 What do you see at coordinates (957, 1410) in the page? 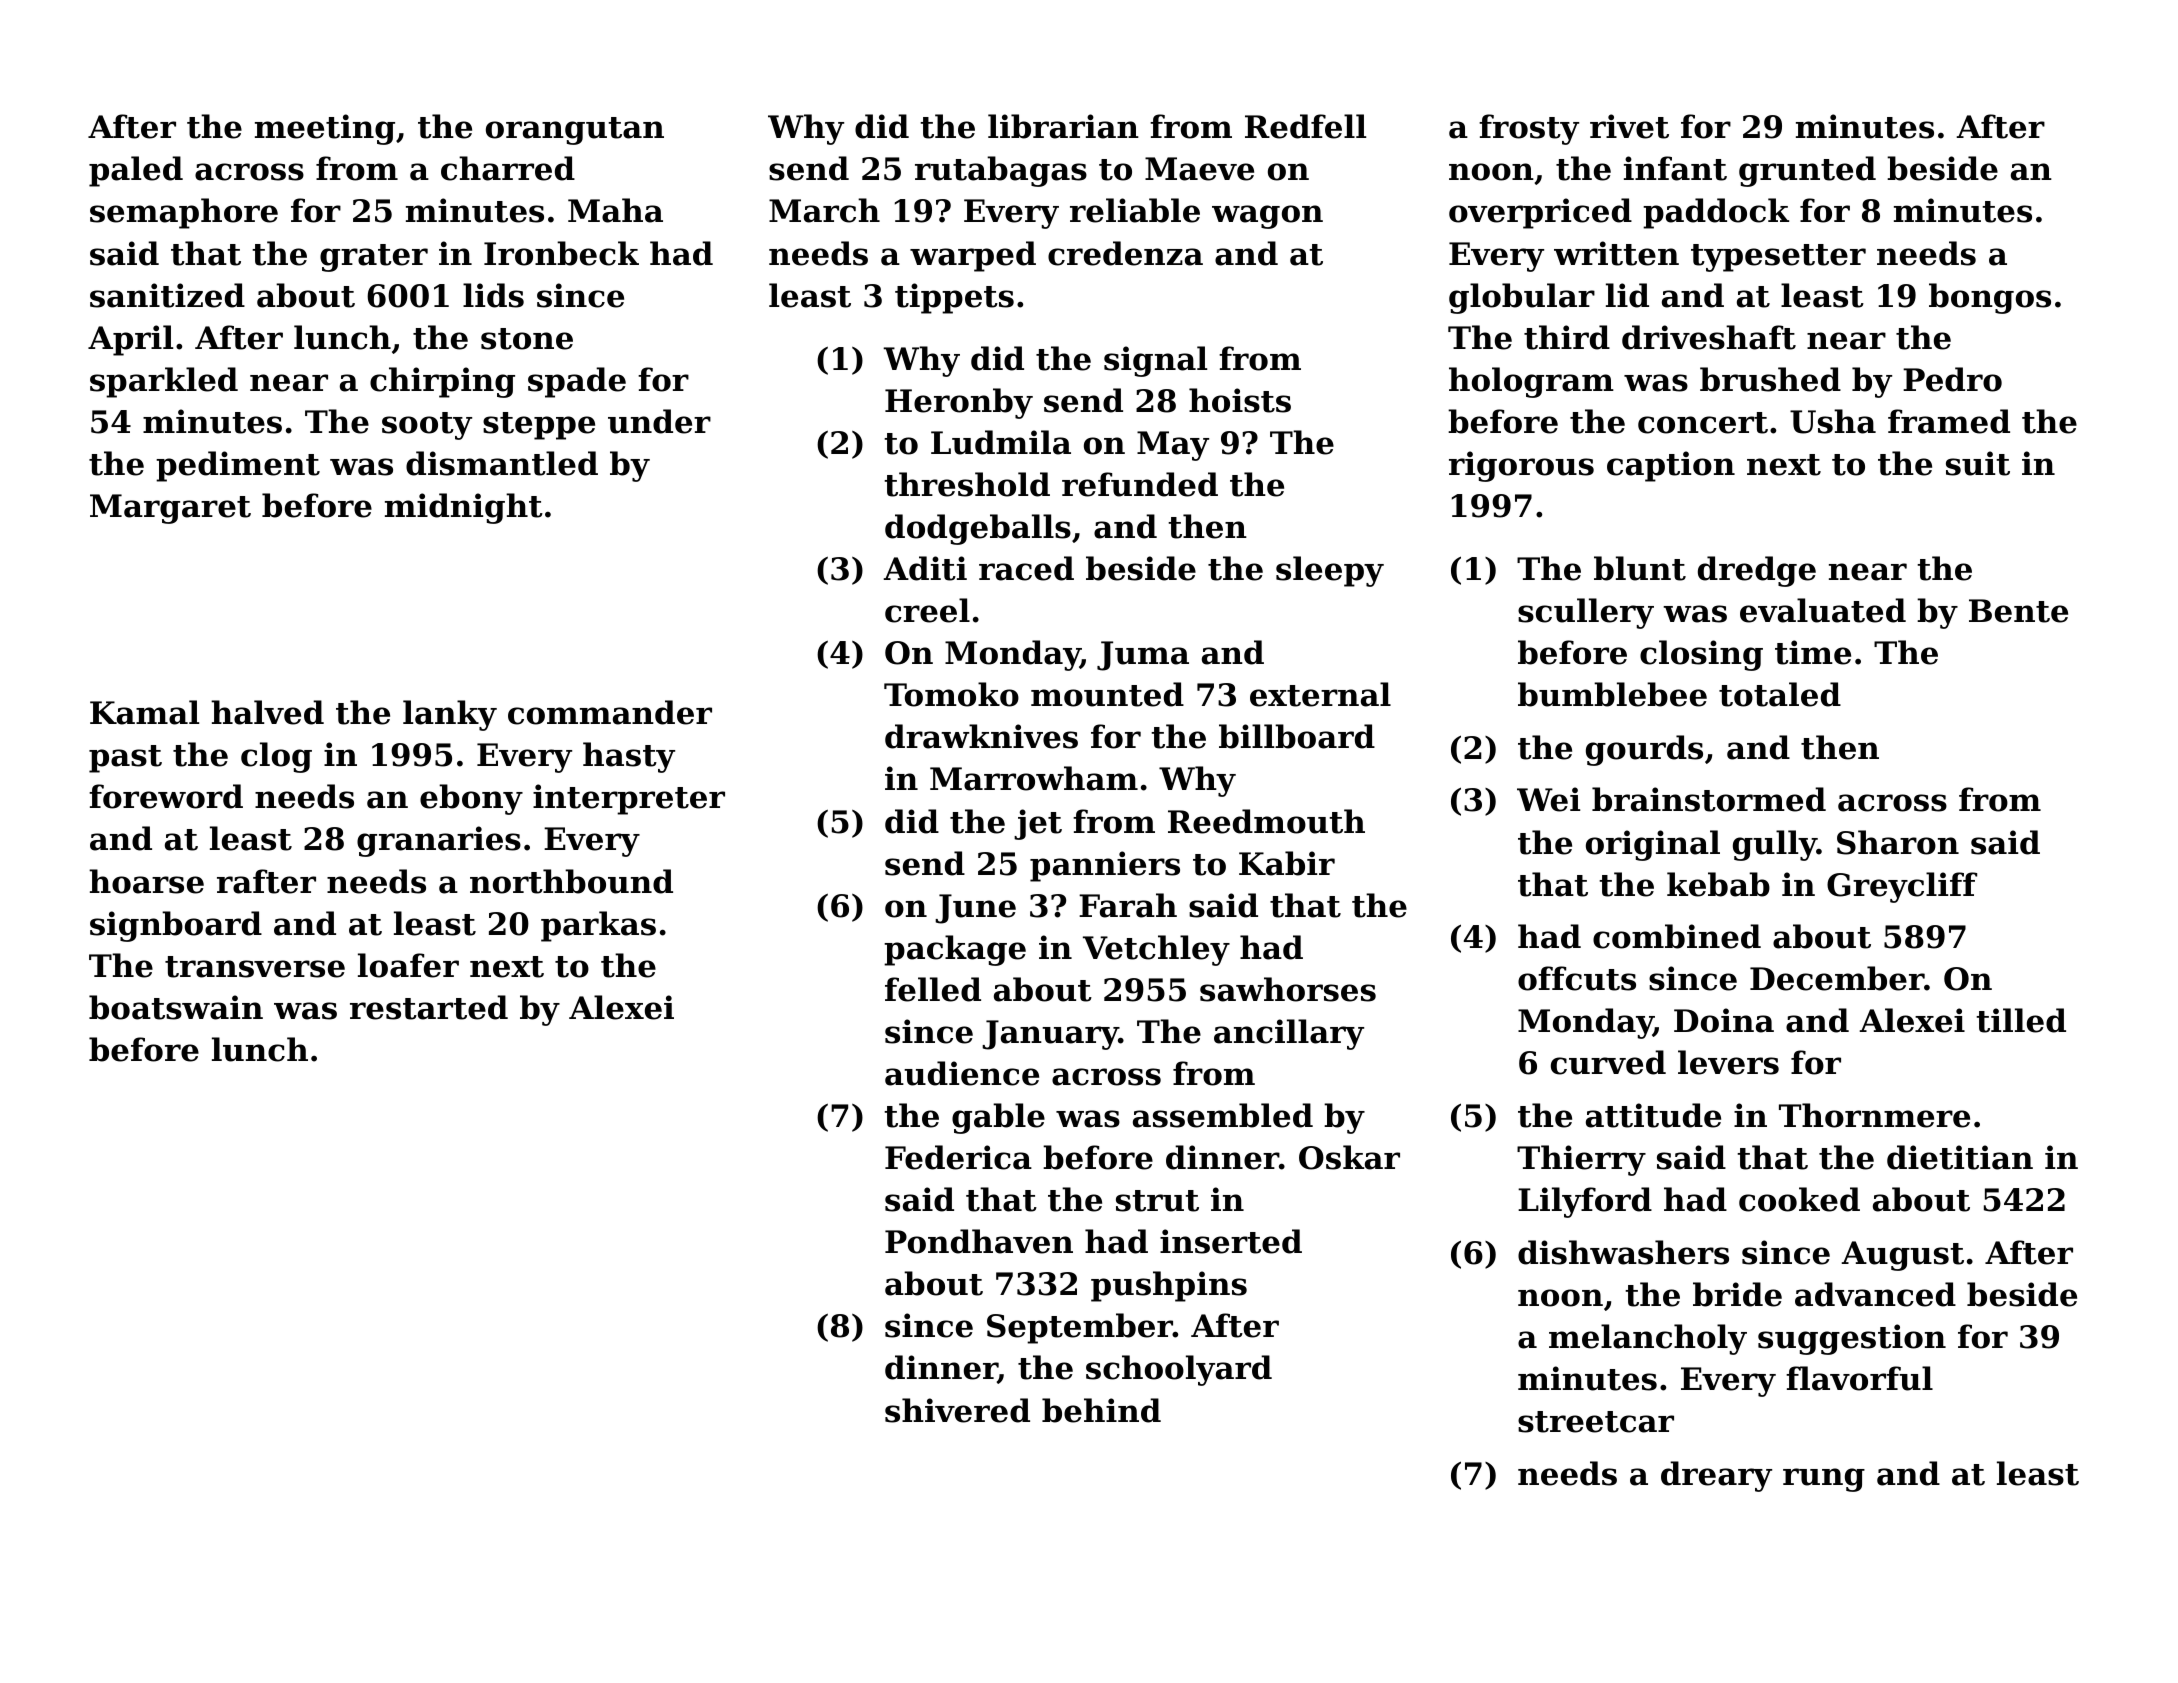
I see `shivered` at bounding box center [957, 1410].
